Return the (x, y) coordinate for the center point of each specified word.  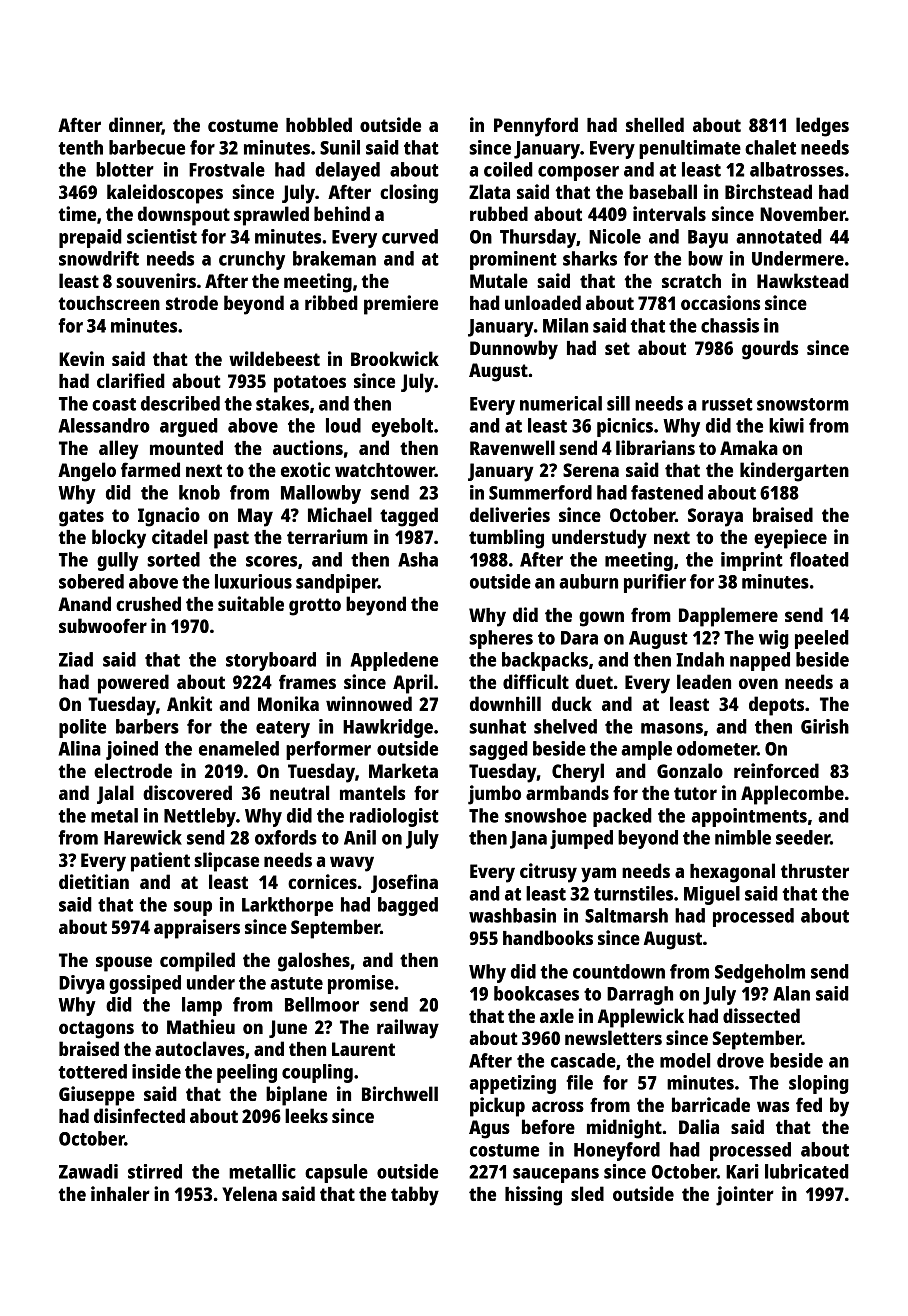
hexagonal (732, 873)
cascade (583, 1060)
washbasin (512, 915)
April (413, 684)
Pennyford (536, 127)
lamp (202, 1006)
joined (132, 750)
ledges (822, 127)
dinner (135, 126)
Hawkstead (803, 280)
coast (114, 404)
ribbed (331, 302)
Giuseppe (97, 1096)
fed (809, 1104)
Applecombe (792, 795)
